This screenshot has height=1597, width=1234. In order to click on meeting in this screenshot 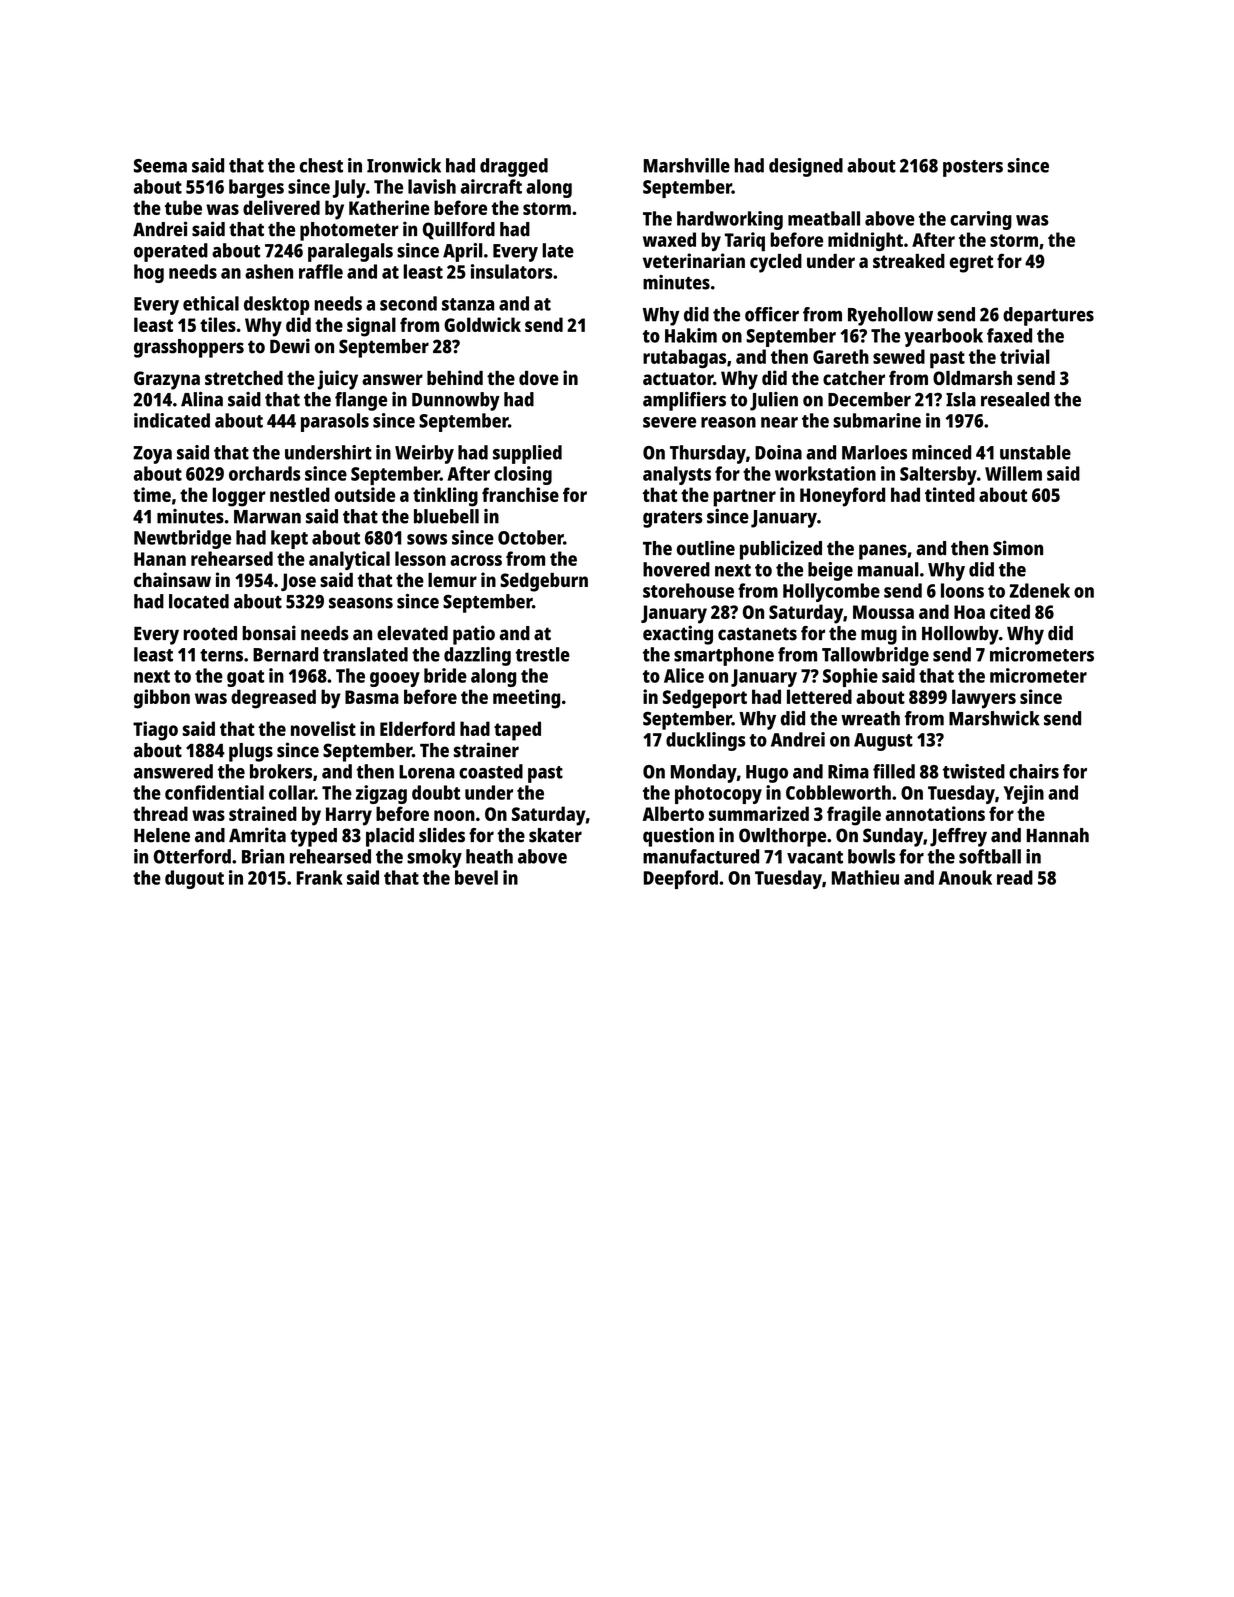, I will do `click(526, 699)`.
